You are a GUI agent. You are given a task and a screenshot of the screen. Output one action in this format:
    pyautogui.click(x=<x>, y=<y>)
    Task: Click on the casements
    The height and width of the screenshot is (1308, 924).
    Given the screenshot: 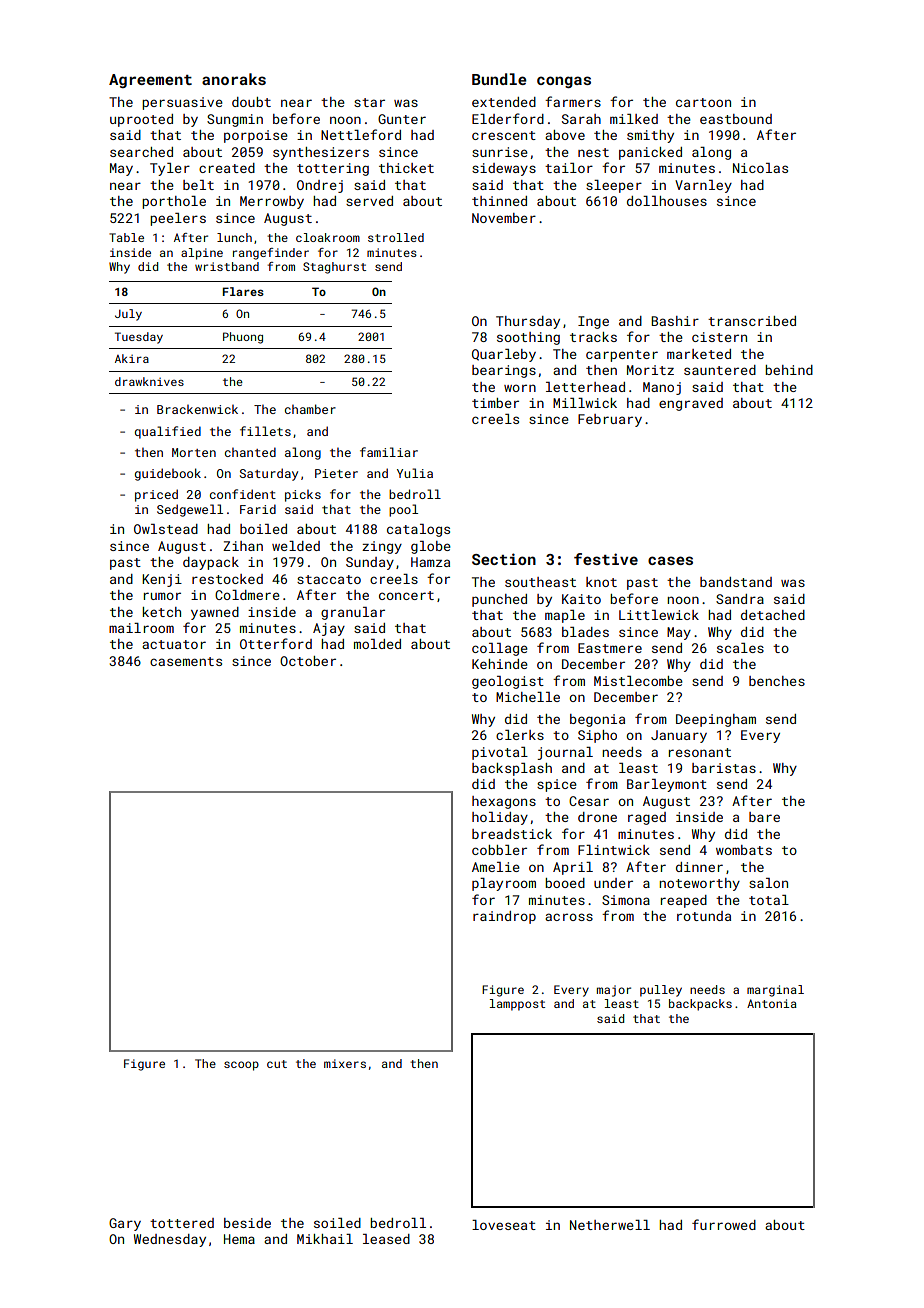 What is the action you would take?
    pyautogui.click(x=186, y=661)
